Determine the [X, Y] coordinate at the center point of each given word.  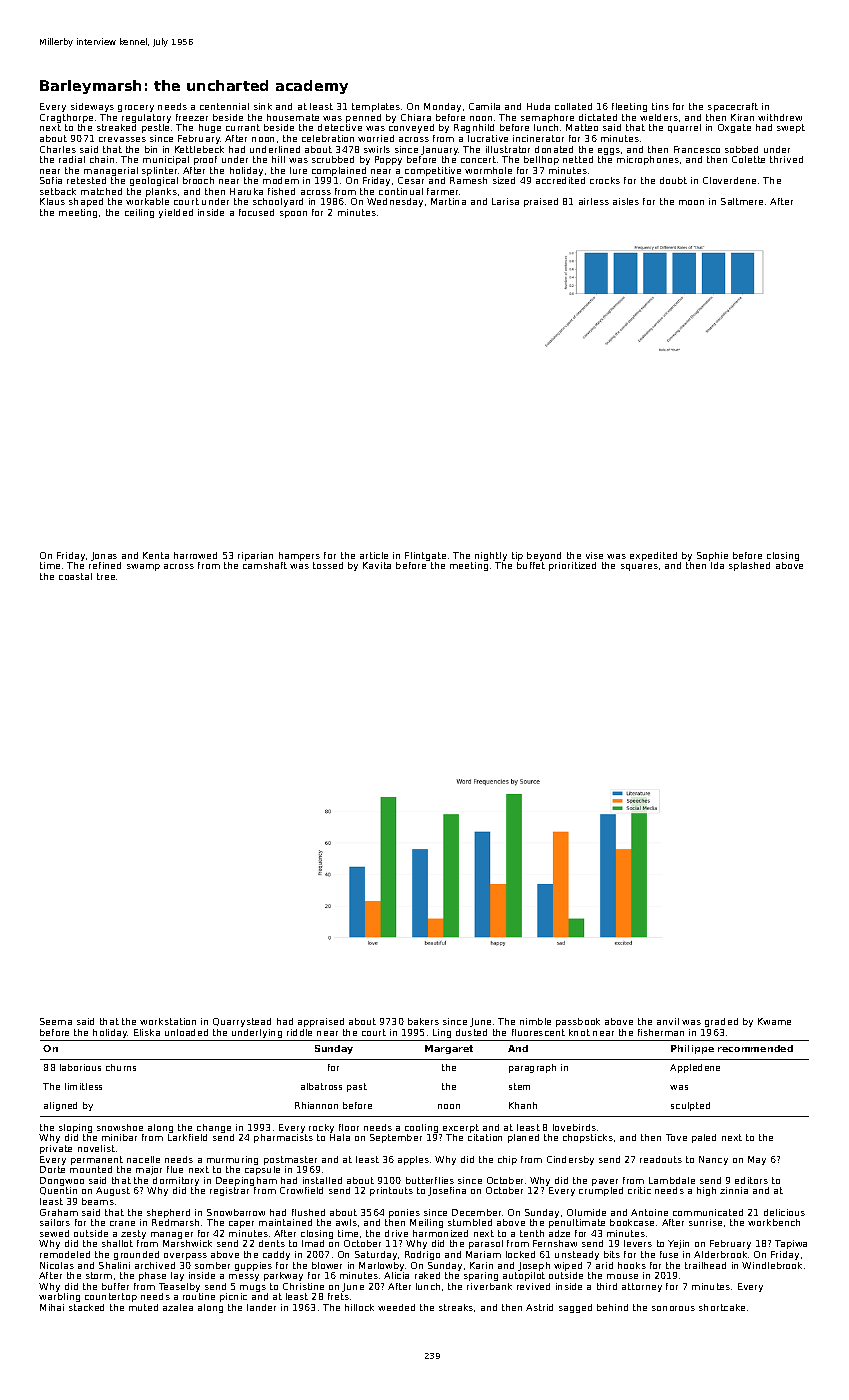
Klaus [52, 201]
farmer [443, 191]
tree [106, 576]
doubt [673, 180]
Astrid [539, 1307]
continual [401, 191]
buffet [531, 565]
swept [791, 128]
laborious [80, 1067]
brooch [198, 180]
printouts [391, 1191]
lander [261, 1307]
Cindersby [570, 1160]
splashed [749, 566]
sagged [575, 1308]
